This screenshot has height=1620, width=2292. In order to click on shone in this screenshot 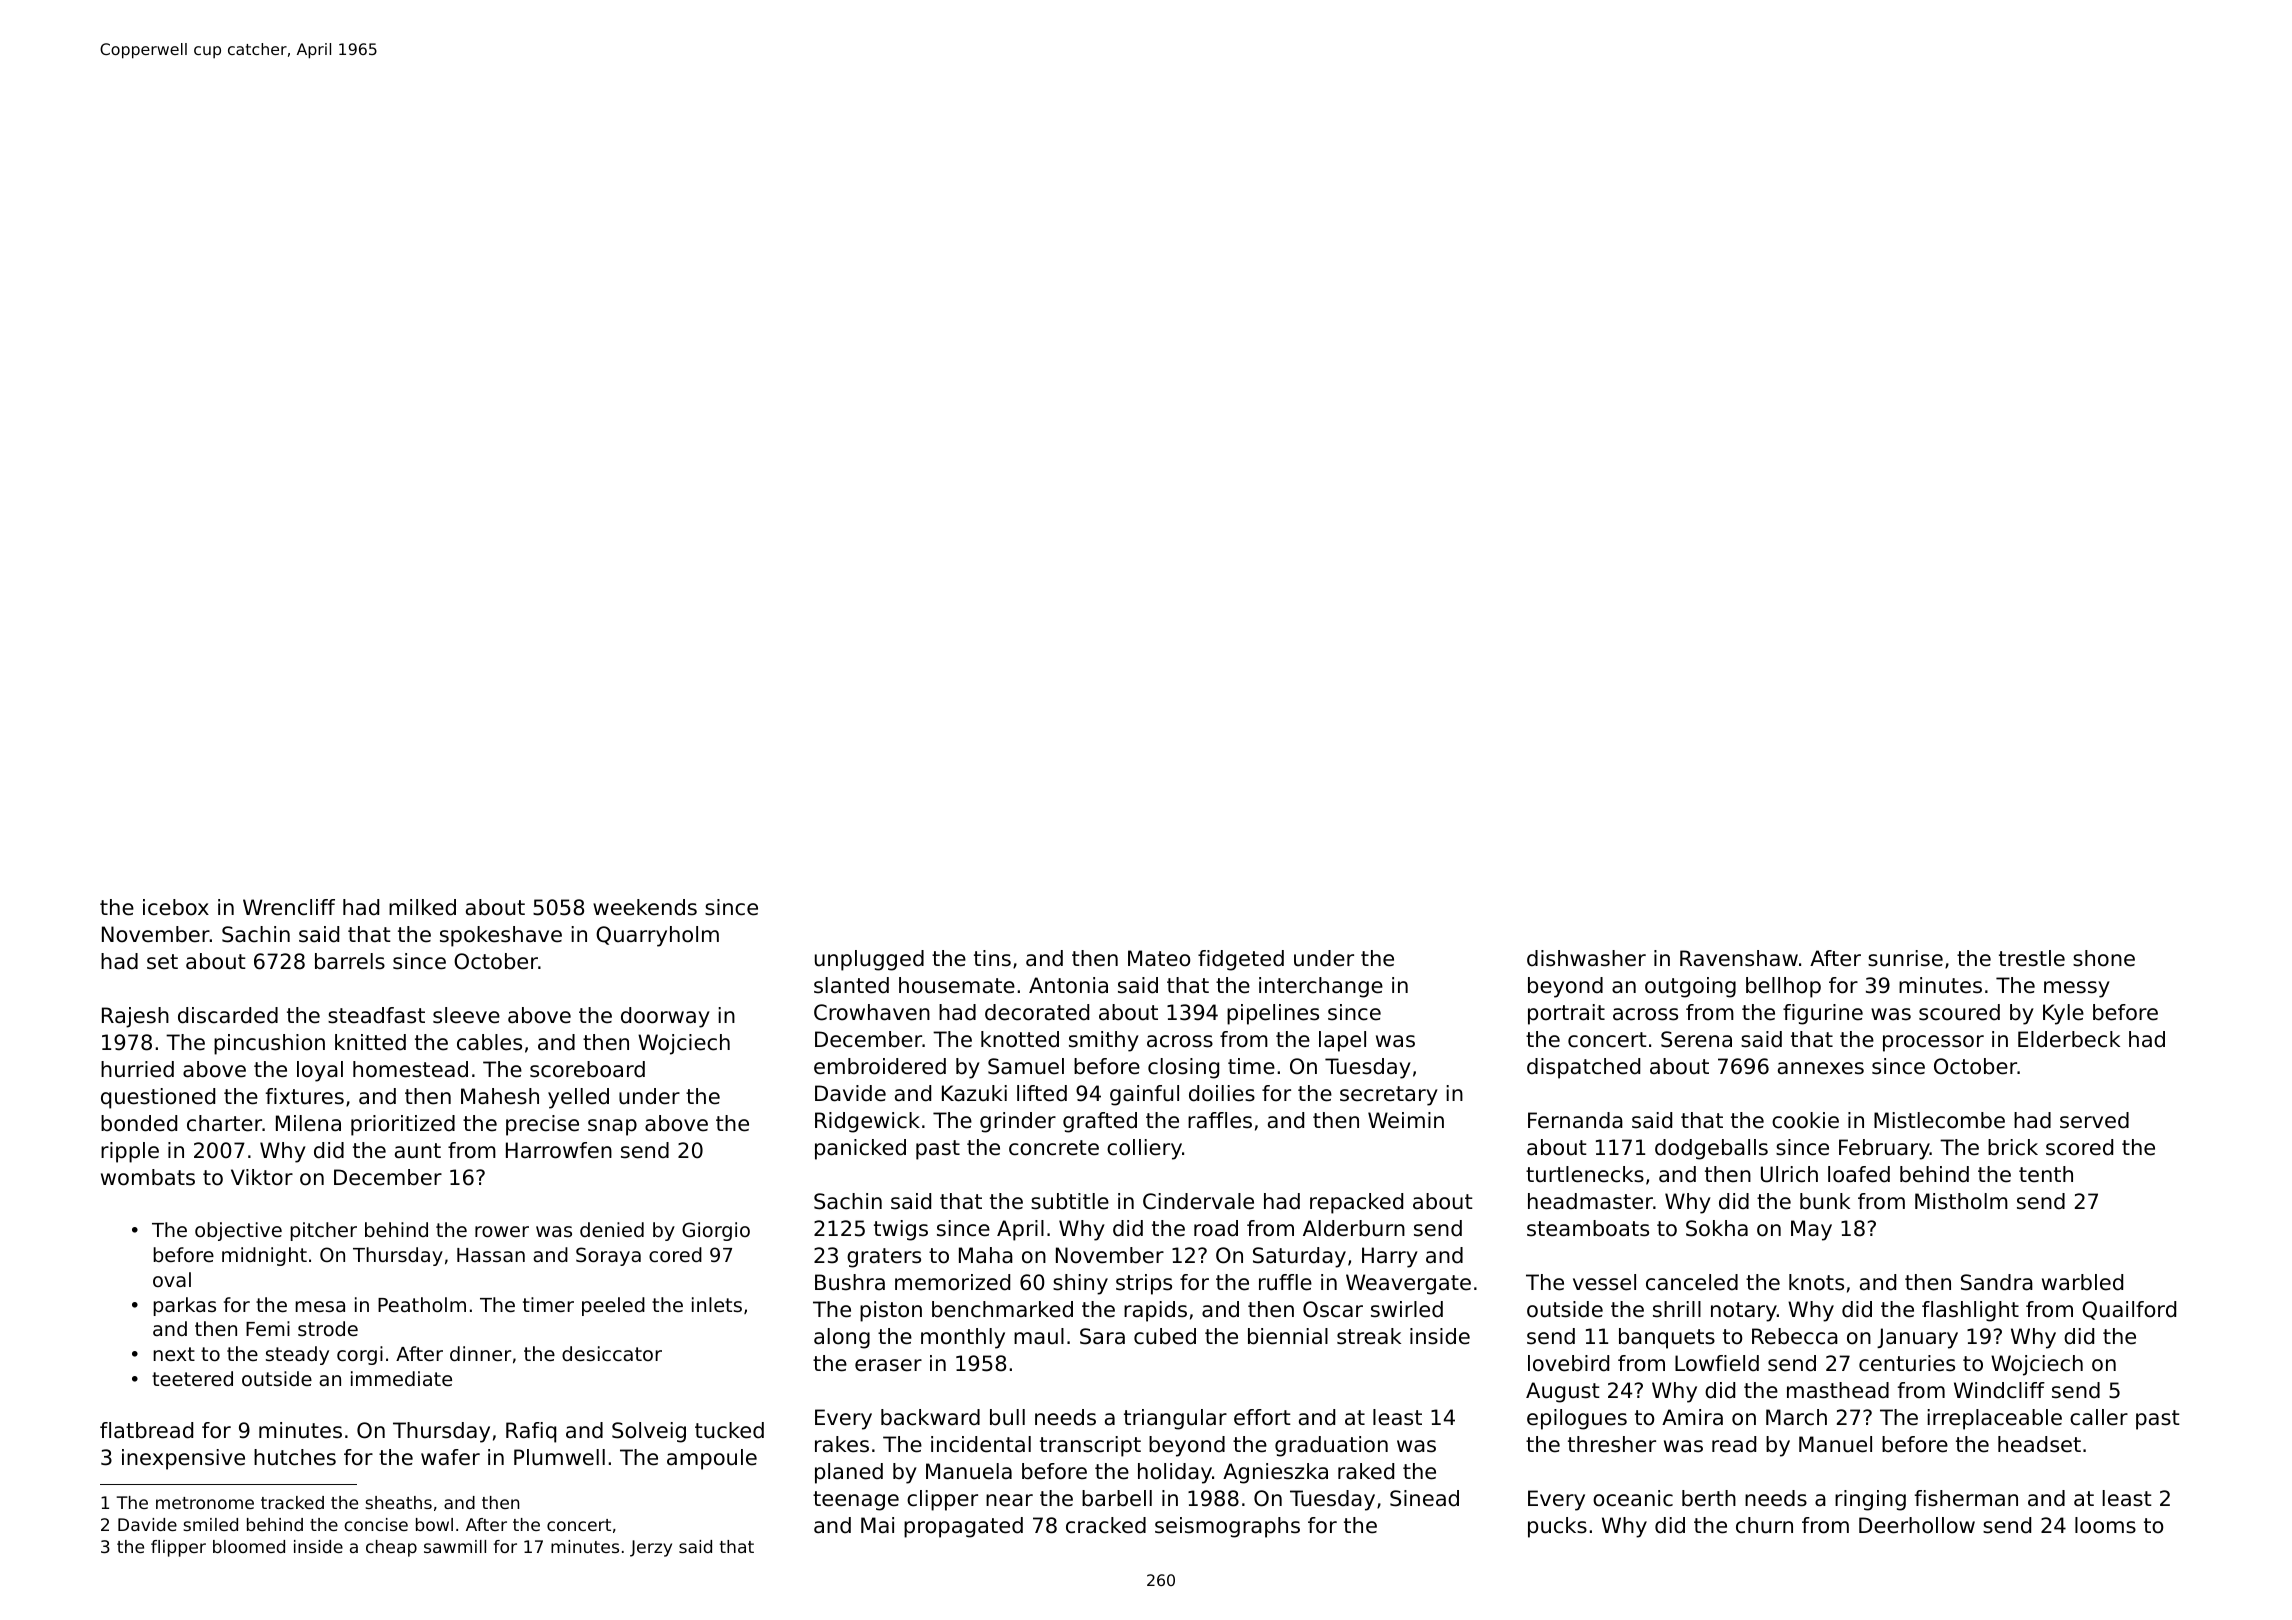, I will do `click(2104, 958)`.
